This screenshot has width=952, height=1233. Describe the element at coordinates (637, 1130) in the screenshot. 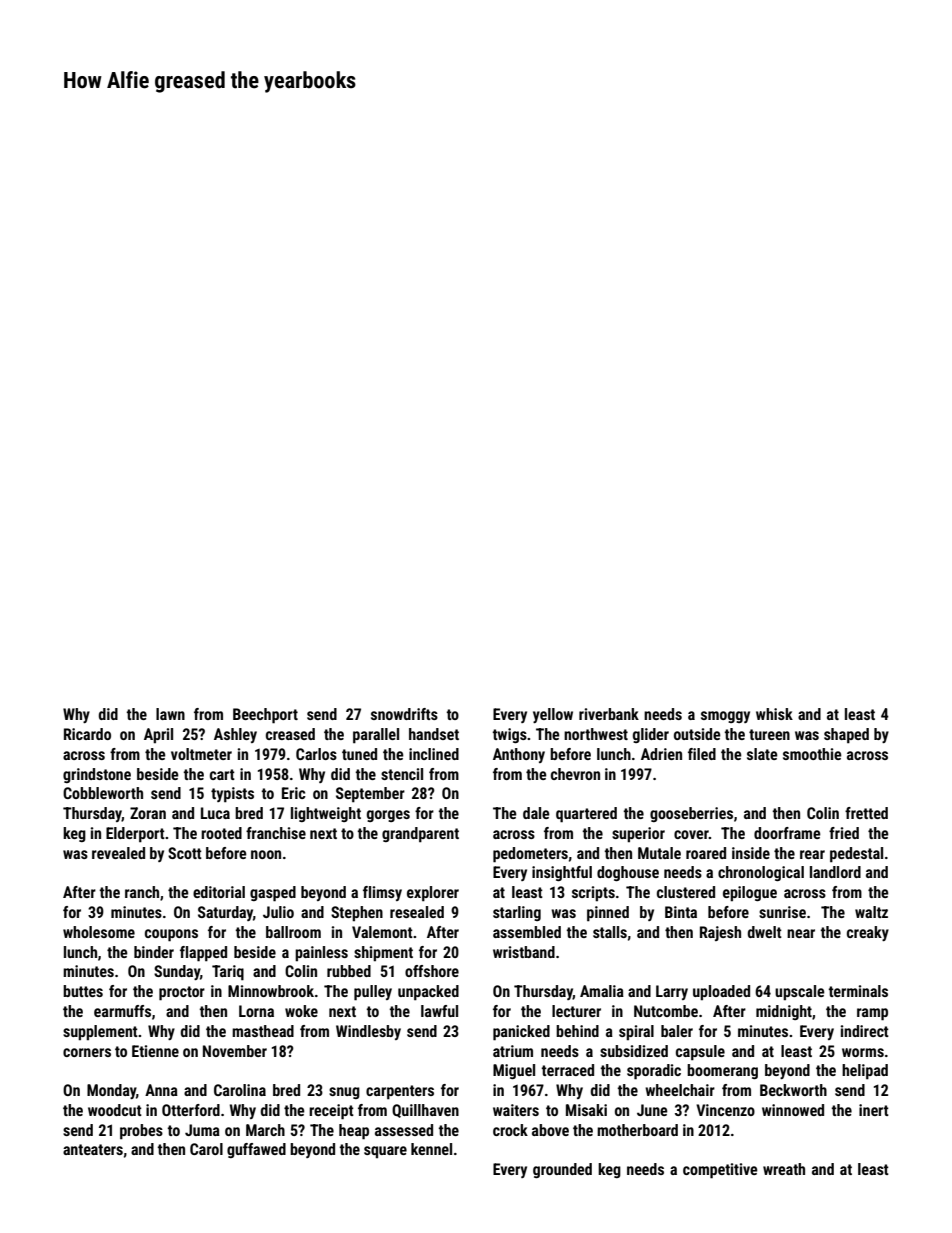

I see `motherboard` at that location.
